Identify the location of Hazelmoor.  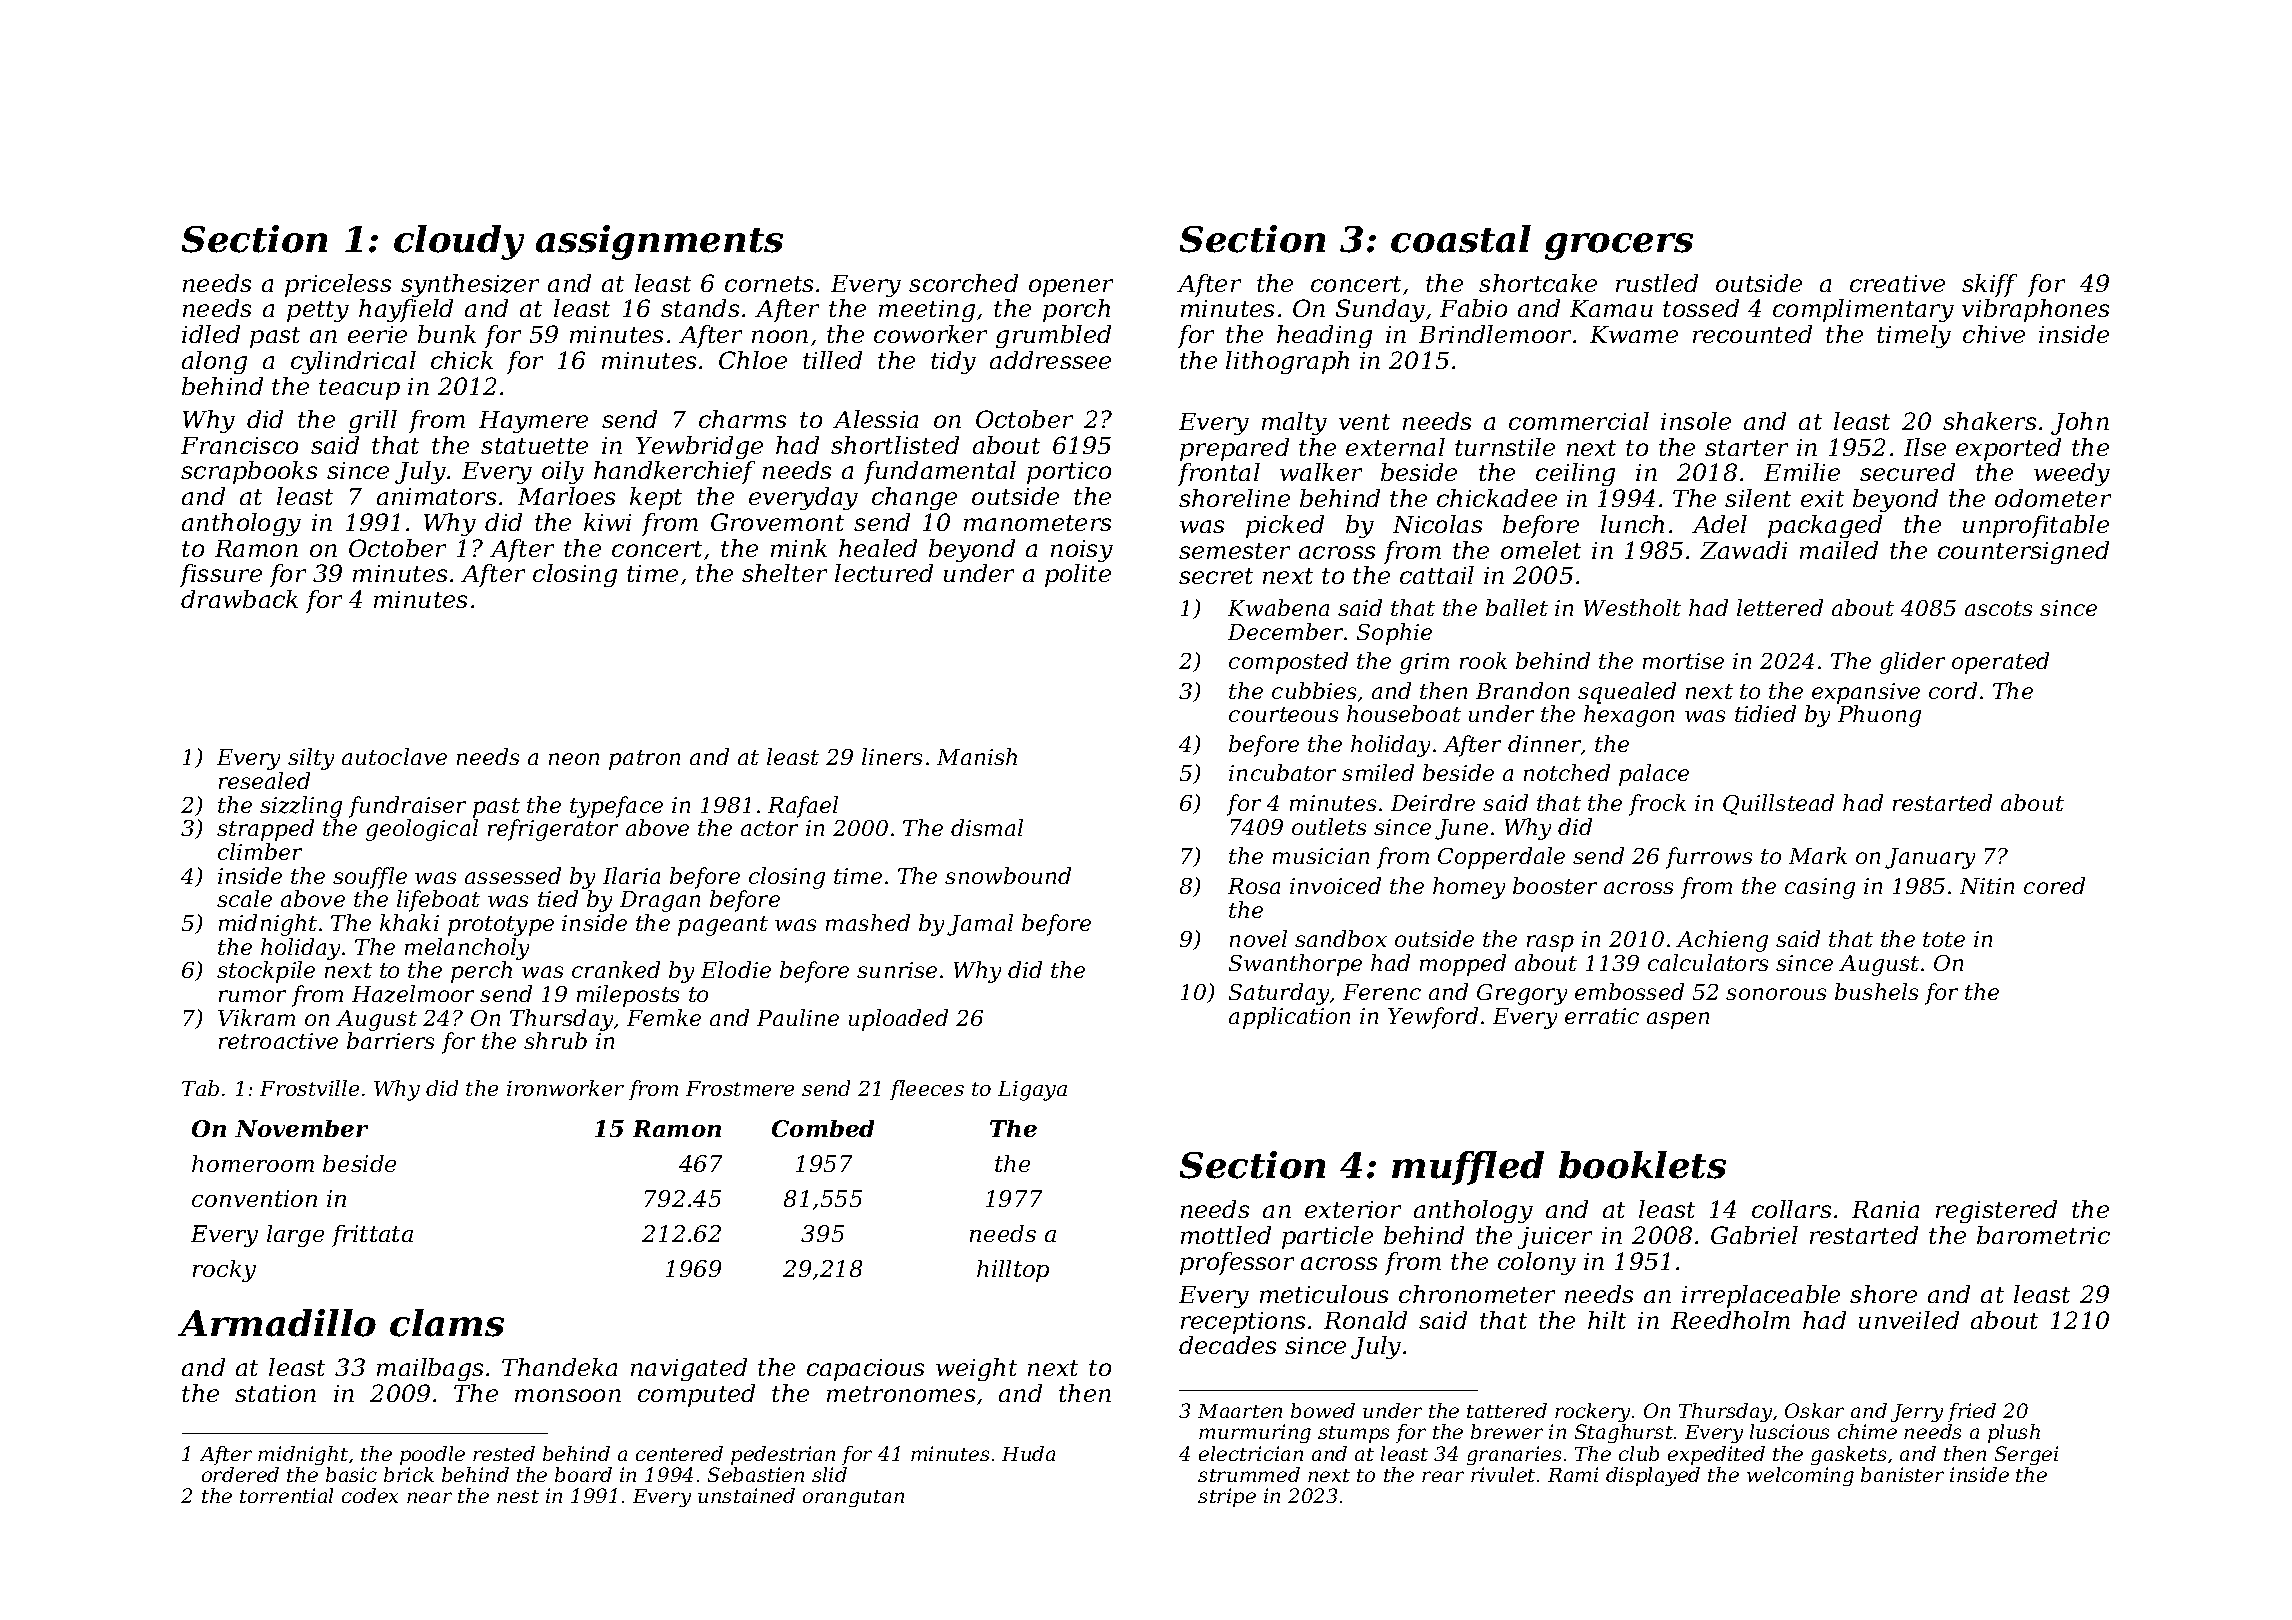
(413, 994).
